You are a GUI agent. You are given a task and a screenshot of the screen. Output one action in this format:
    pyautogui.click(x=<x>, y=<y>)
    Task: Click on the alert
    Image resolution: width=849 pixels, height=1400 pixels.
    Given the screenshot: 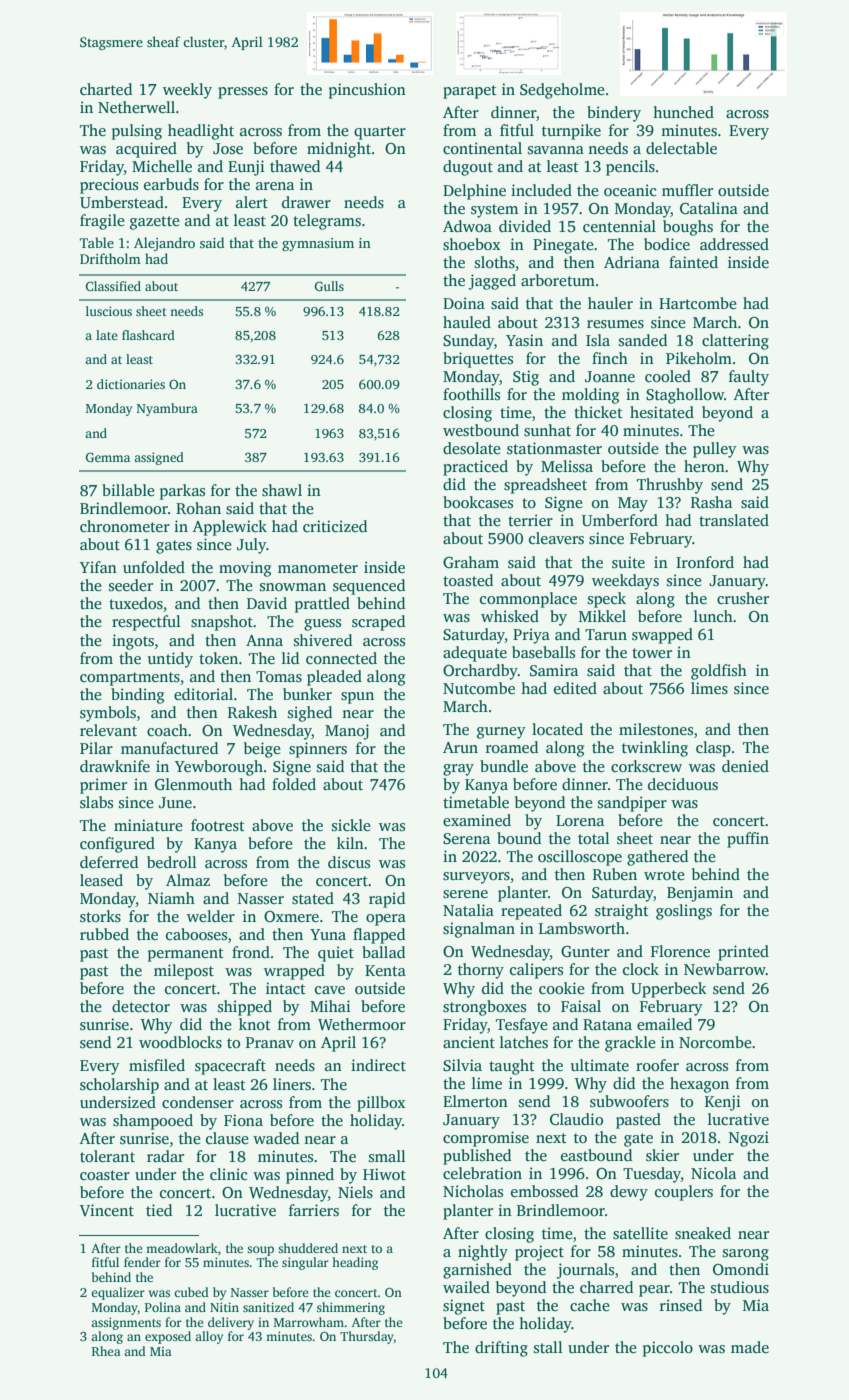 What is the action you would take?
    pyautogui.click(x=252, y=202)
